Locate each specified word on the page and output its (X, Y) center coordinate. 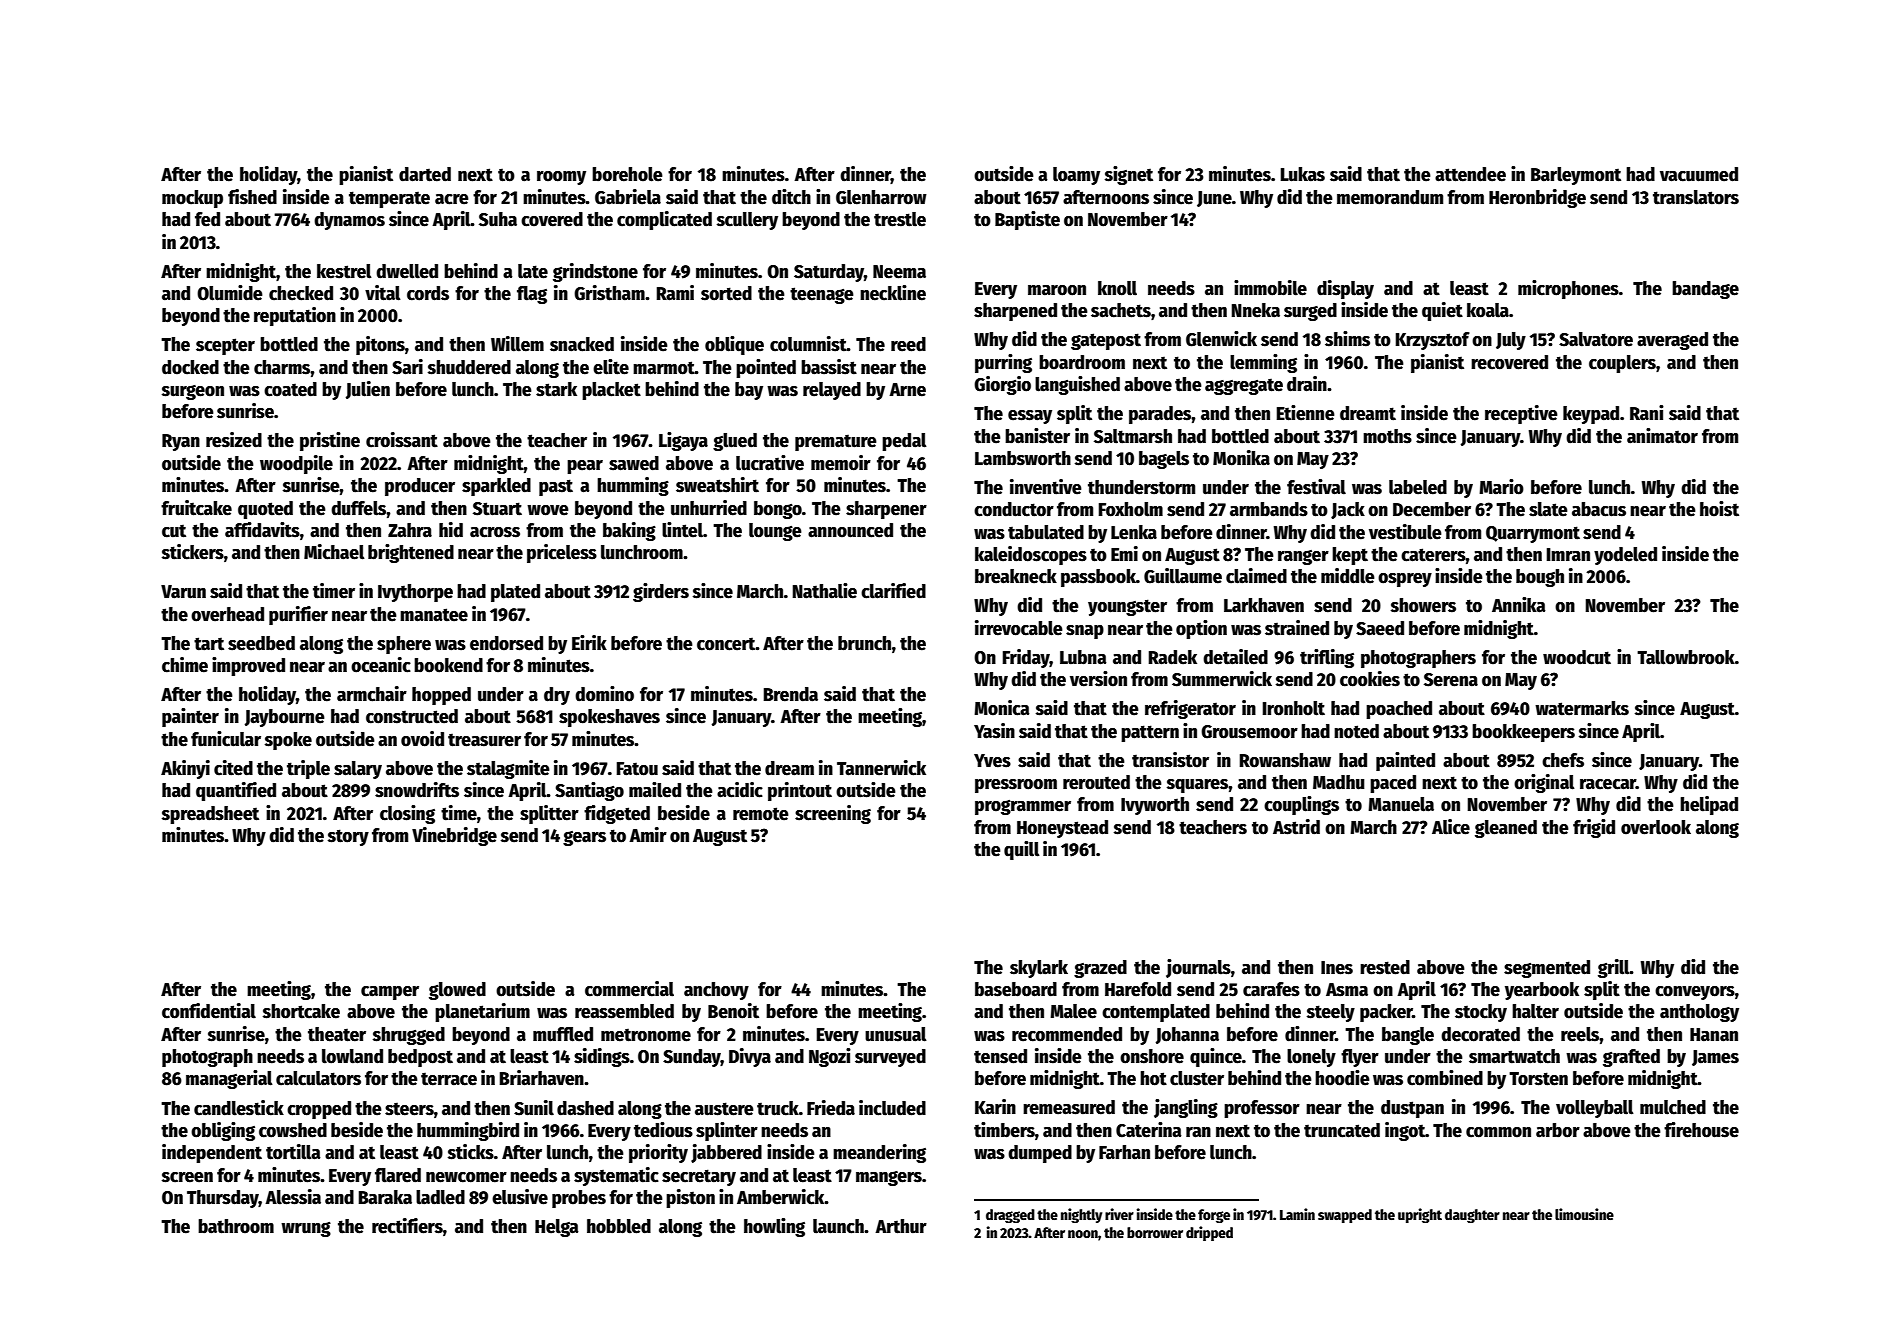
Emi (1124, 553)
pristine (330, 441)
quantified (236, 791)
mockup (192, 199)
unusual (896, 1034)
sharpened (1015, 312)
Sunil (534, 1108)
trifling (1327, 658)
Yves (992, 761)
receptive (1521, 414)
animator (1662, 436)
